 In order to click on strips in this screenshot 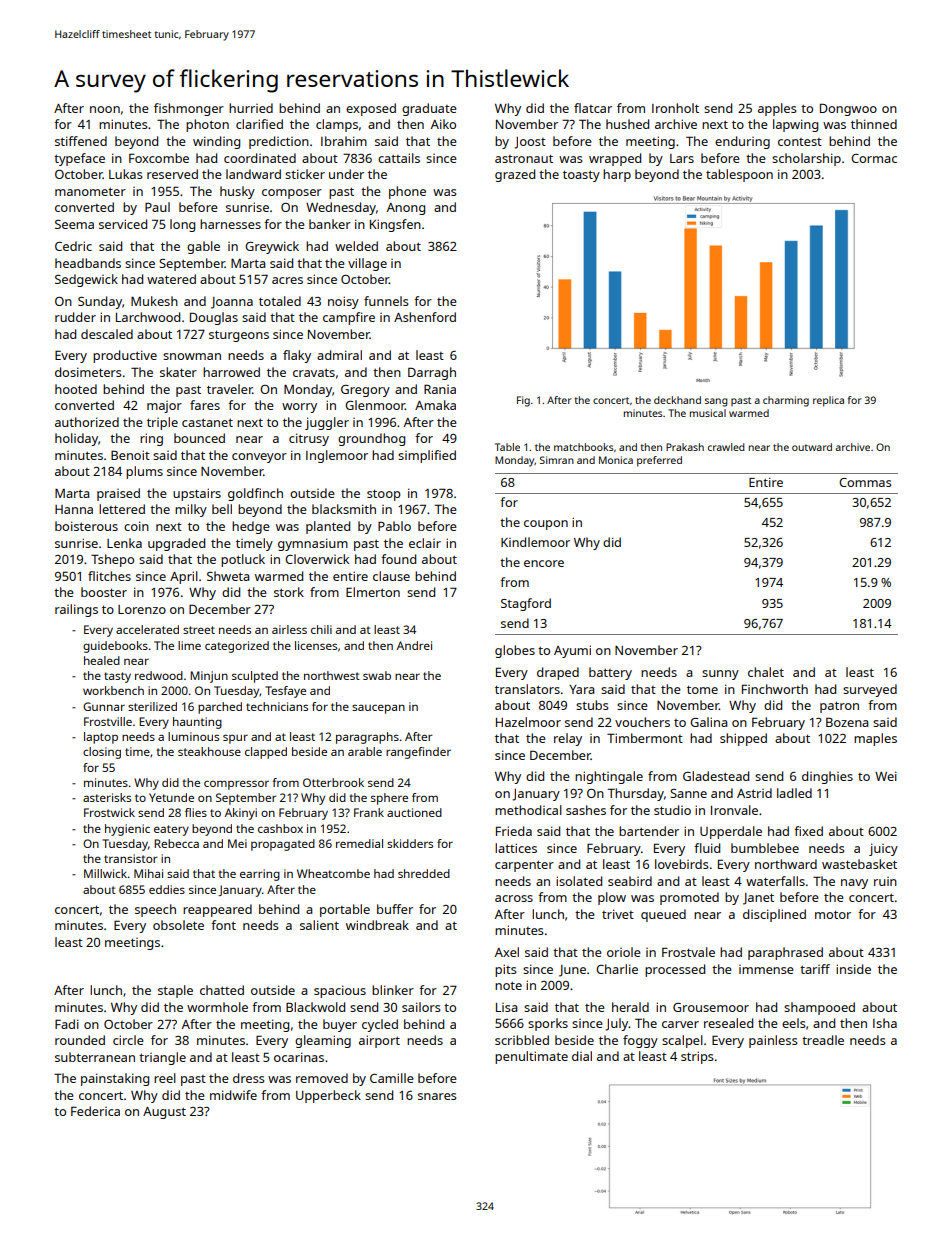, I will do `click(697, 1057)`.
